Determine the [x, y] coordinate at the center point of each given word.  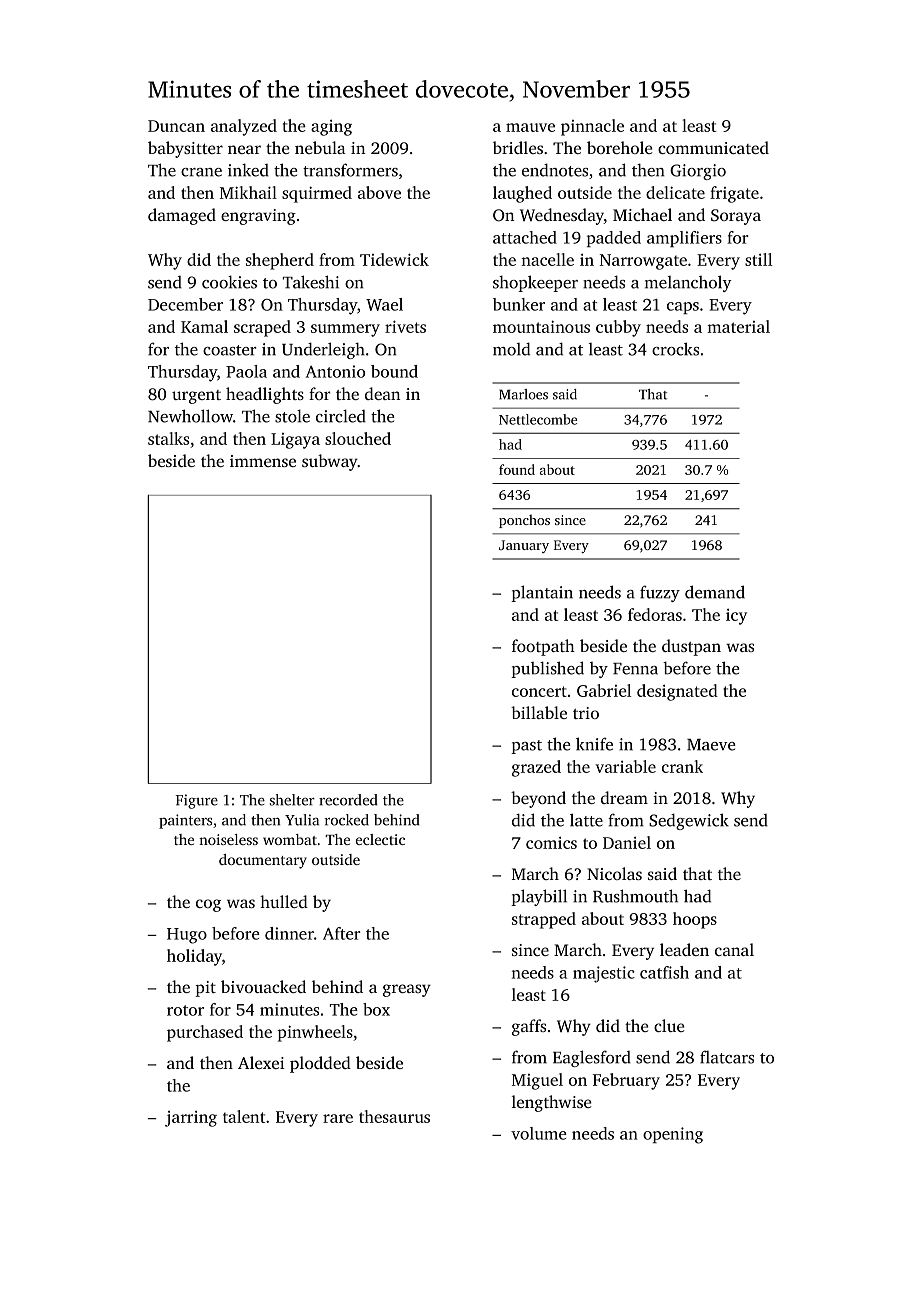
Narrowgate [643, 262]
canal [734, 949]
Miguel [537, 1081]
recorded [348, 800]
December [185, 304]
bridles [518, 147]
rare [338, 1118]
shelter [292, 800]
